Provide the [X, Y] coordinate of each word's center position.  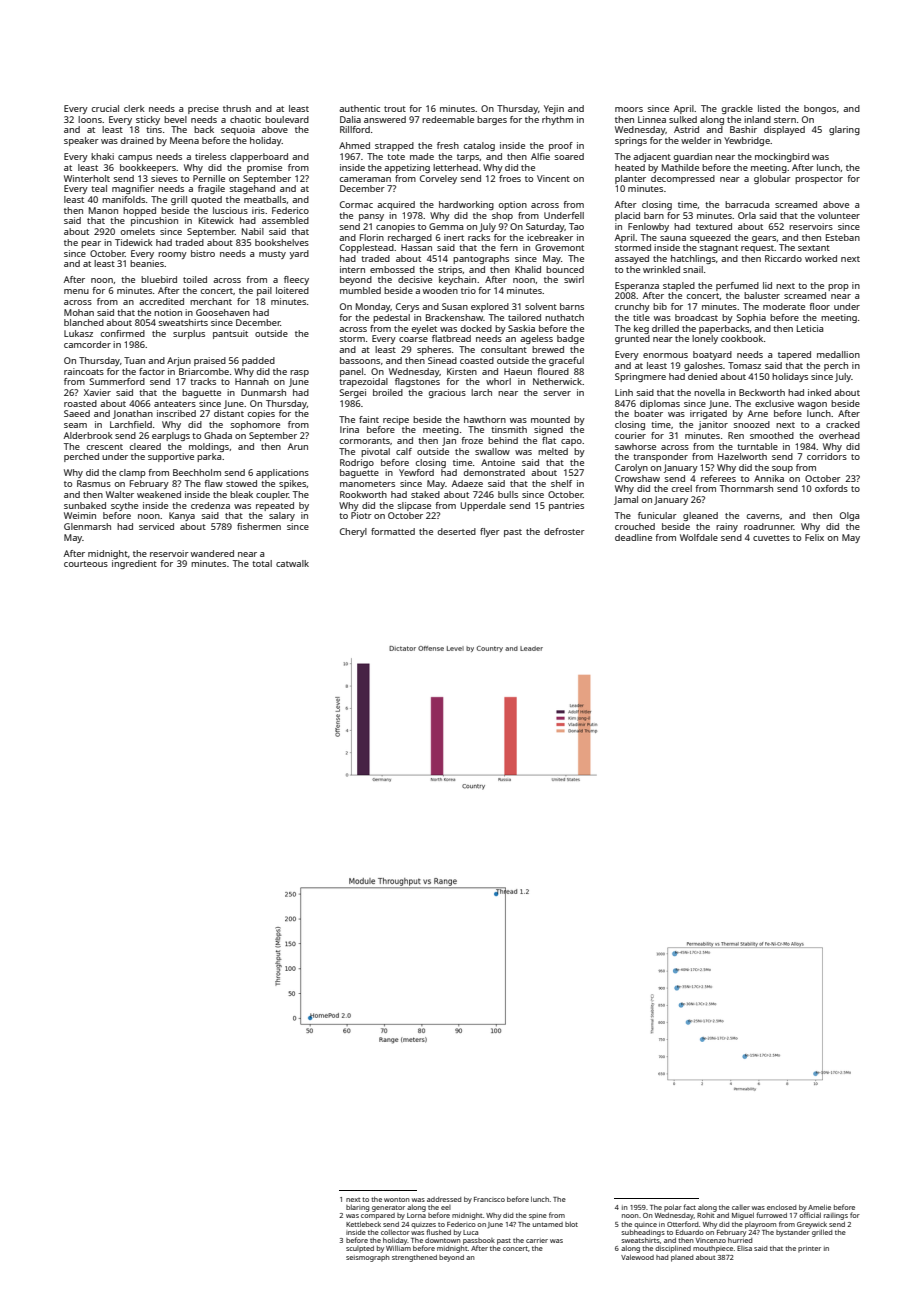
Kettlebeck [363, 1224]
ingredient [134, 564]
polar [673, 1208]
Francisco [489, 1199]
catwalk [292, 563]
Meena [184, 140]
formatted [393, 531]
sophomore [255, 425]
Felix [814, 537]
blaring [357, 1208]
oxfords [831, 488]
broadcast [696, 317]
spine [538, 1216]
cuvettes [771, 538]
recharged [410, 238]
